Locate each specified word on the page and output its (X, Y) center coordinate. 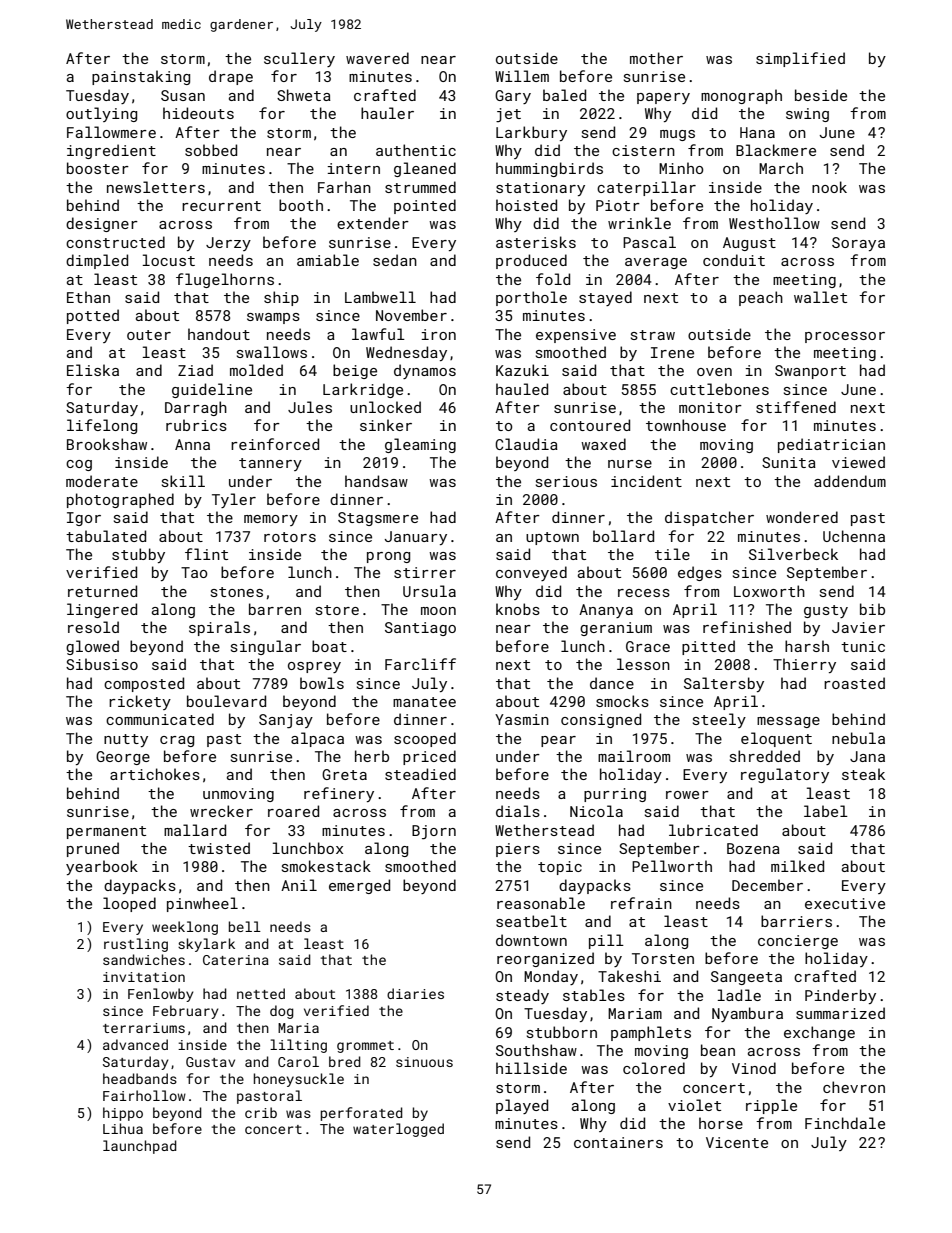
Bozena (753, 848)
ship (281, 298)
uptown (552, 538)
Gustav (210, 1062)
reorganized (545, 959)
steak (863, 774)
